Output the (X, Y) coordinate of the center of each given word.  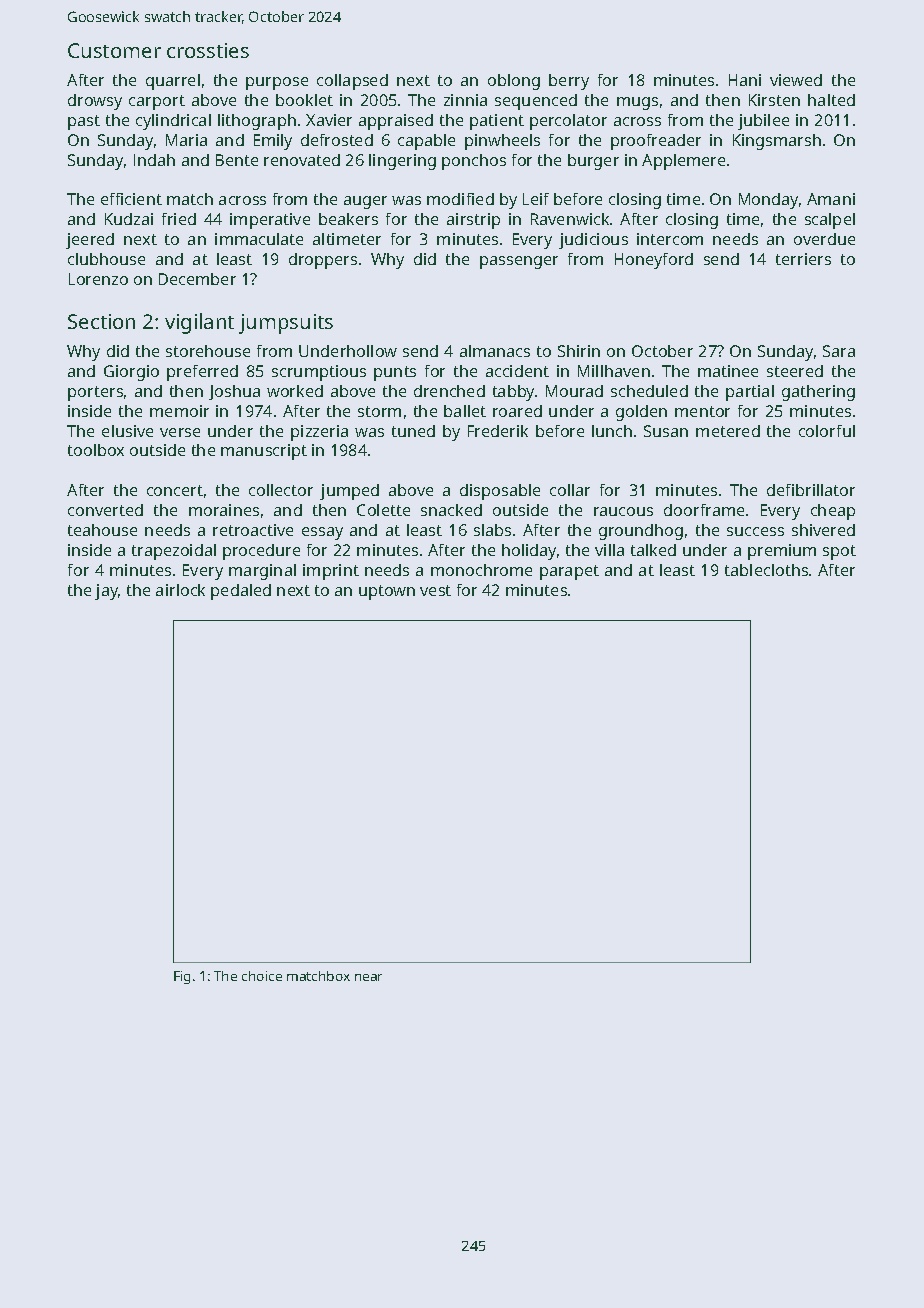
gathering (818, 393)
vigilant (199, 323)
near (368, 977)
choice (262, 976)
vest (435, 590)
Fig (182, 977)
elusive (127, 431)
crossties (208, 50)
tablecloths (766, 570)
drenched (449, 391)
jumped (349, 492)
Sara (839, 351)
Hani (745, 80)
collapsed (352, 82)
